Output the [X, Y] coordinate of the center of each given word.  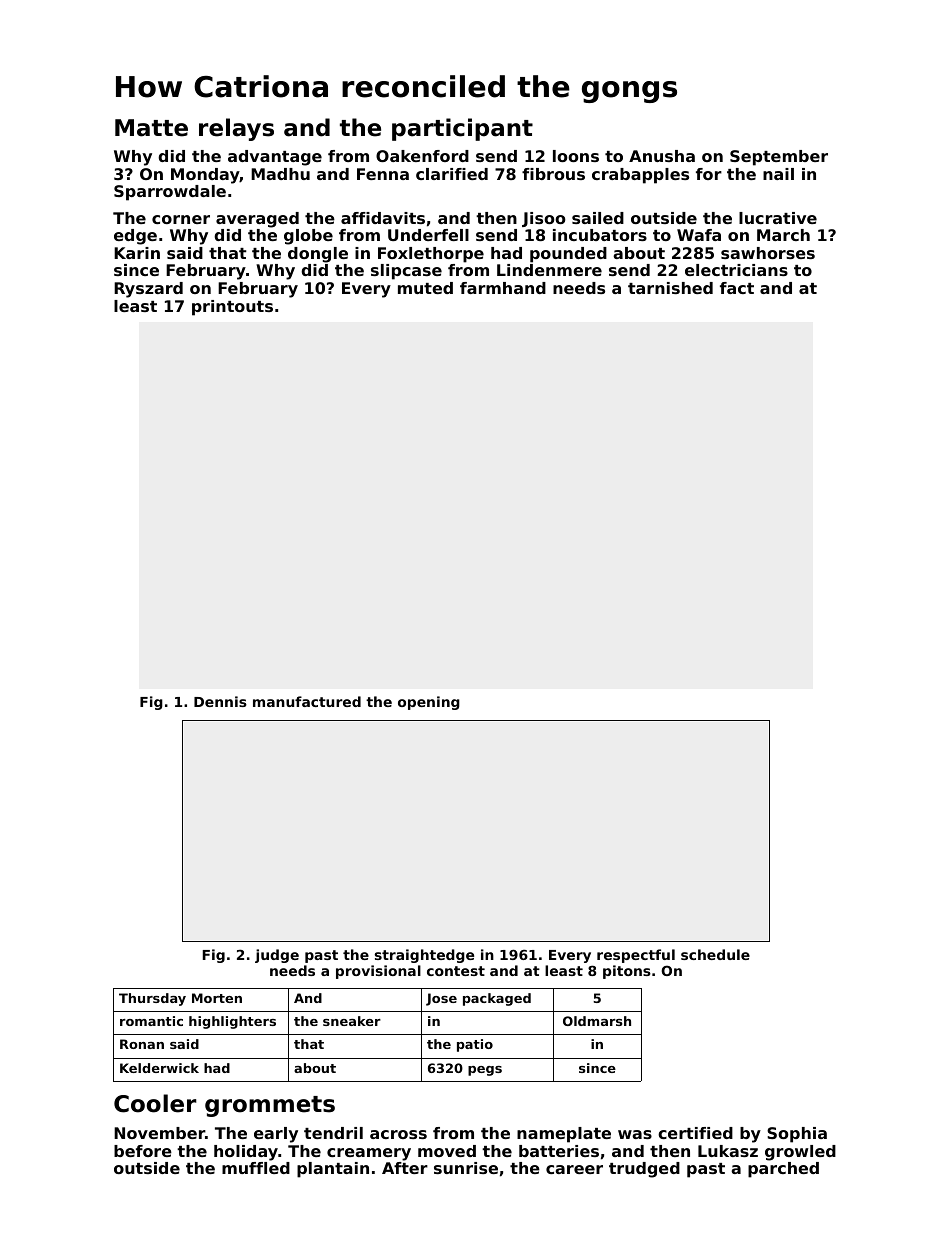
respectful [636, 956]
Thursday [152, 999]
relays [236, 129]
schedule [715, 954]
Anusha [662, 156]
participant [462, 129]
